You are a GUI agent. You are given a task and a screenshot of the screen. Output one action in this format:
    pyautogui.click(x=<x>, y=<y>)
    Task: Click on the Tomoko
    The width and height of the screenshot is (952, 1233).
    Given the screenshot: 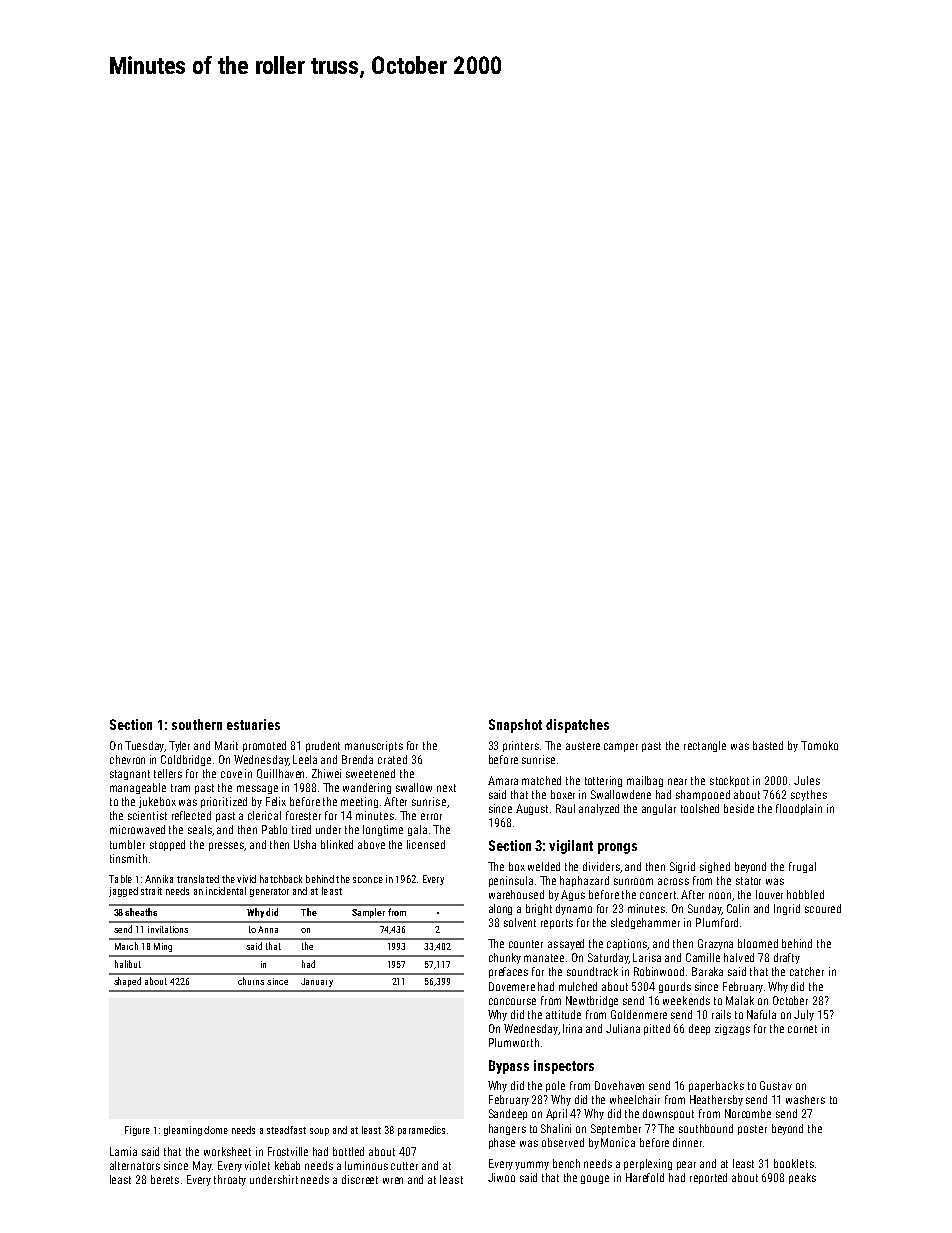 What is the action you would take?
    pyautogui.click(x=819, y=745)
